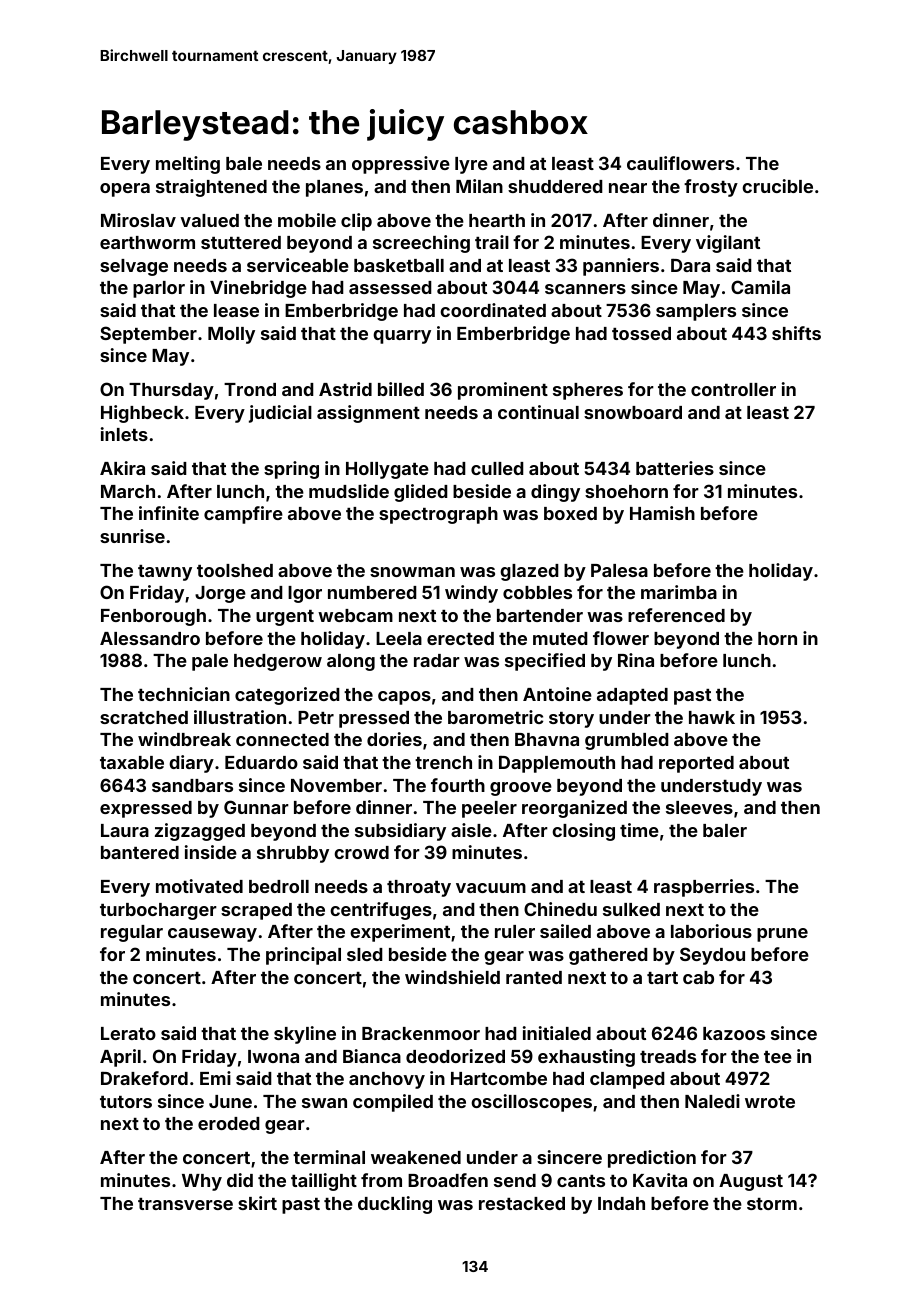 This screenshot has height=1314, width=924. Describe the element at coordinates (421, 1033) in the screenshot. I see `Brackenmoor` at that location.
